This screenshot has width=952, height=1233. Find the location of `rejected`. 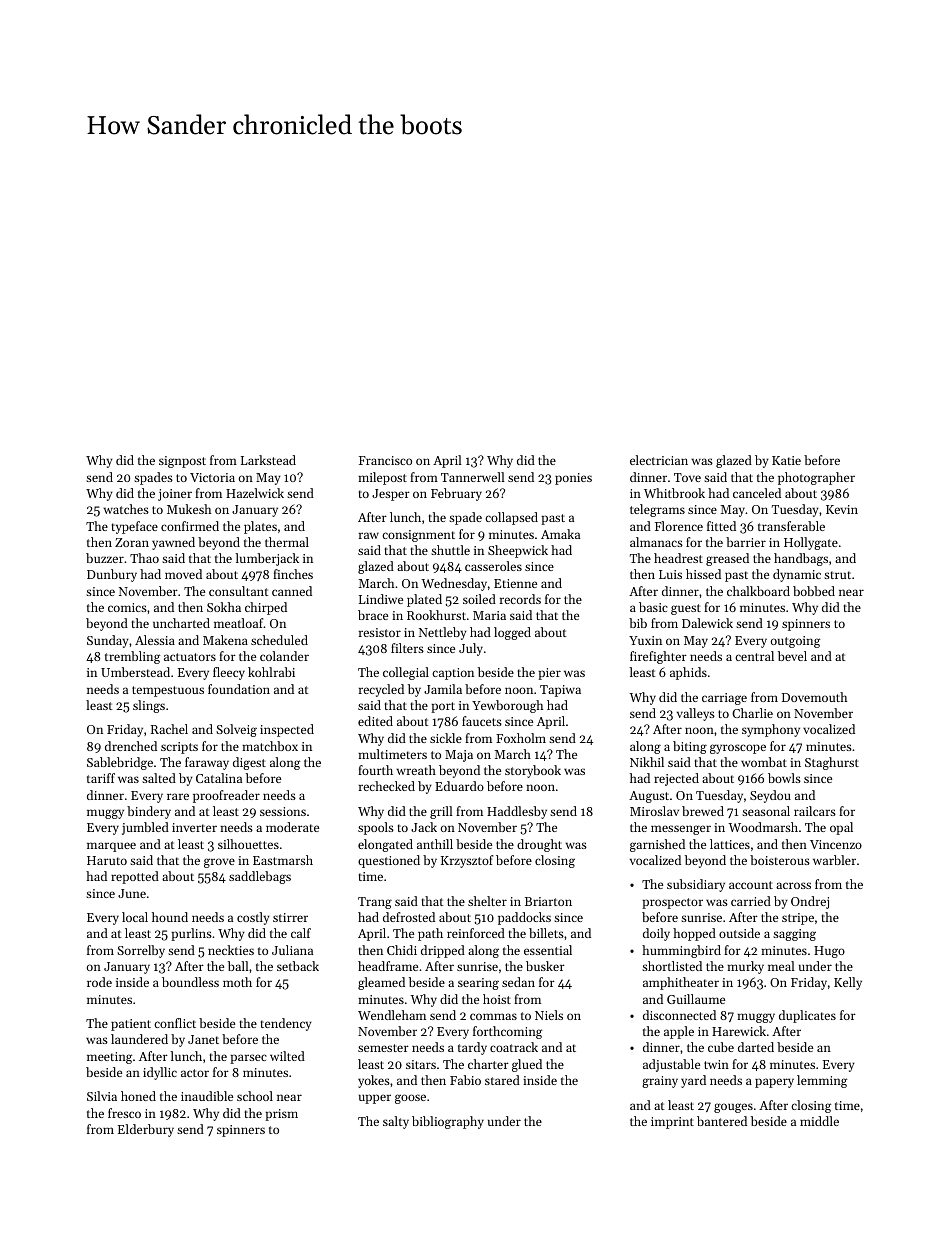

rejected is located at coordinates (676, 779).
